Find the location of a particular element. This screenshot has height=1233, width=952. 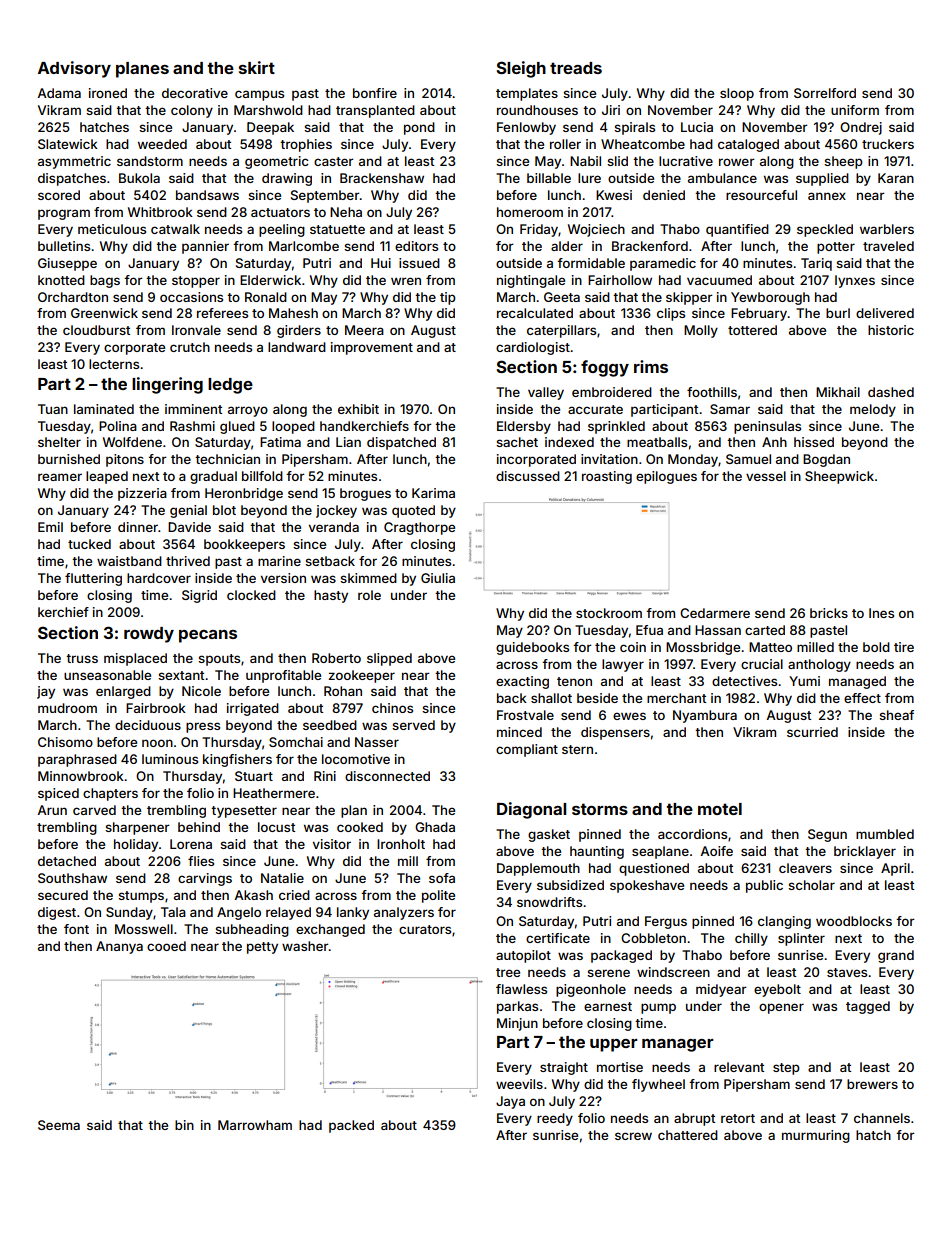

Sorrelford is located at coordinates (825, 93).
